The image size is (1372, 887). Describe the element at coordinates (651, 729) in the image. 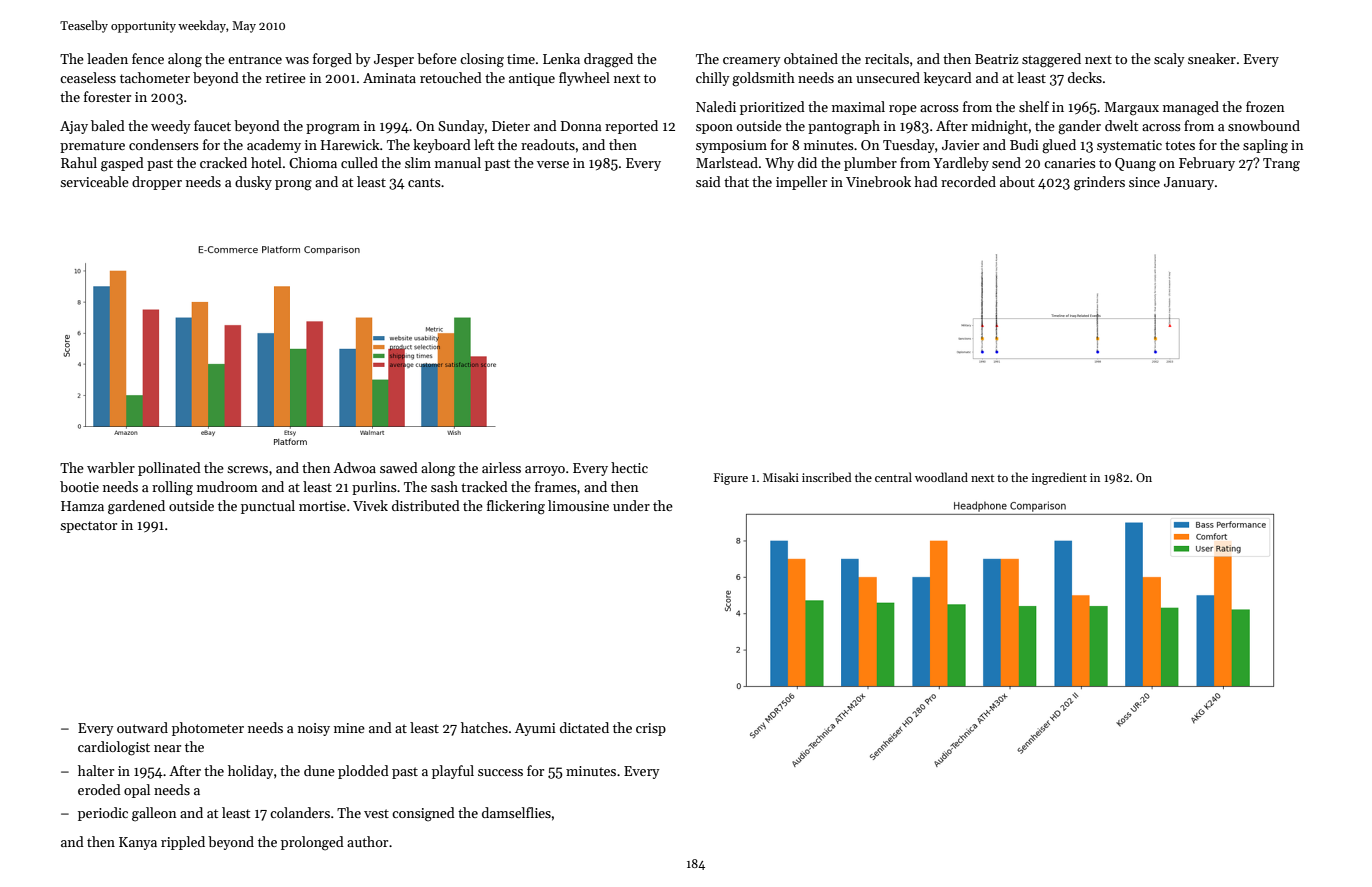

I see `crisp` at that location.
